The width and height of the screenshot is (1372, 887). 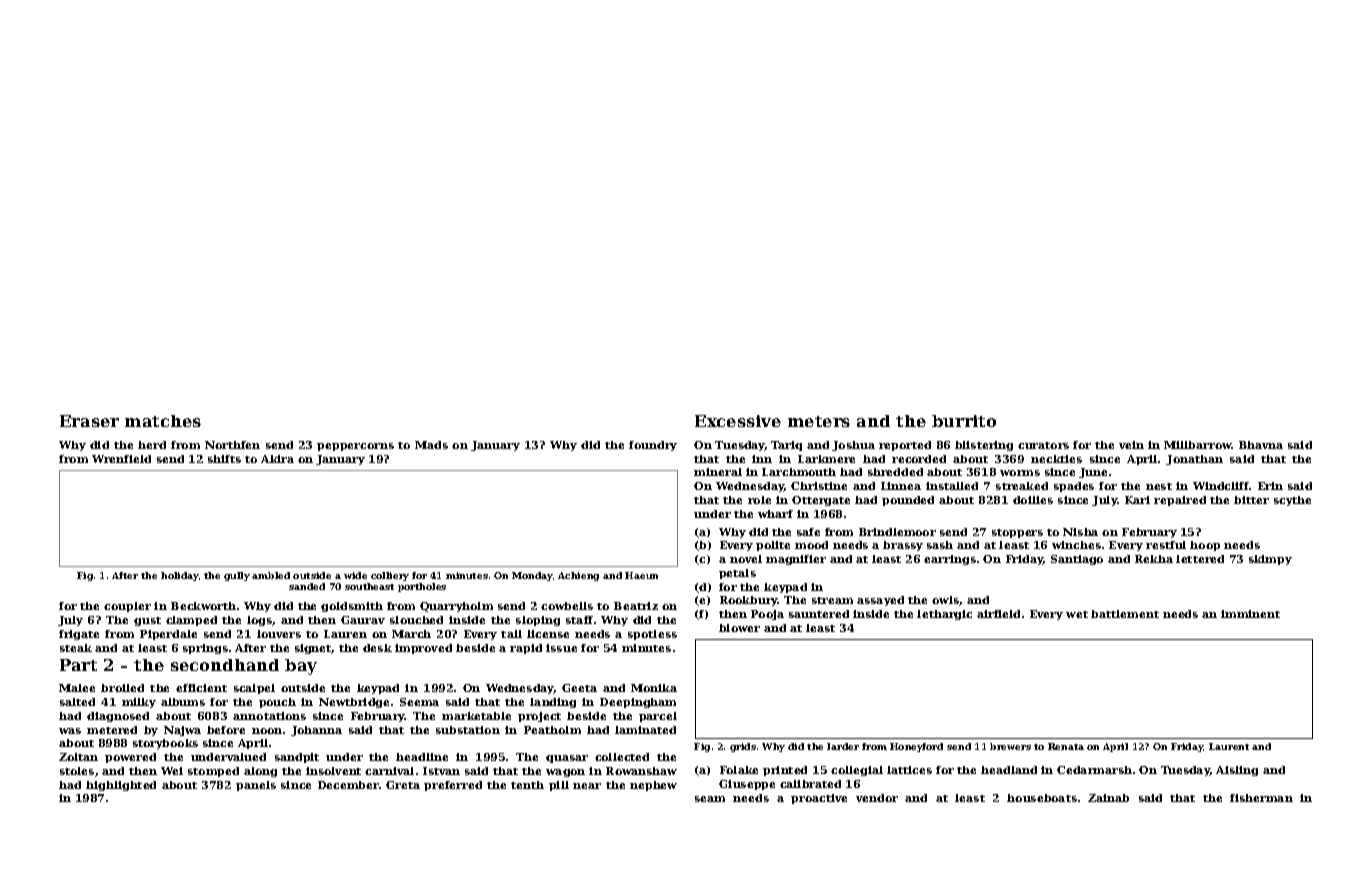 I want to click on battlement, so click(x=1125, y=614).
